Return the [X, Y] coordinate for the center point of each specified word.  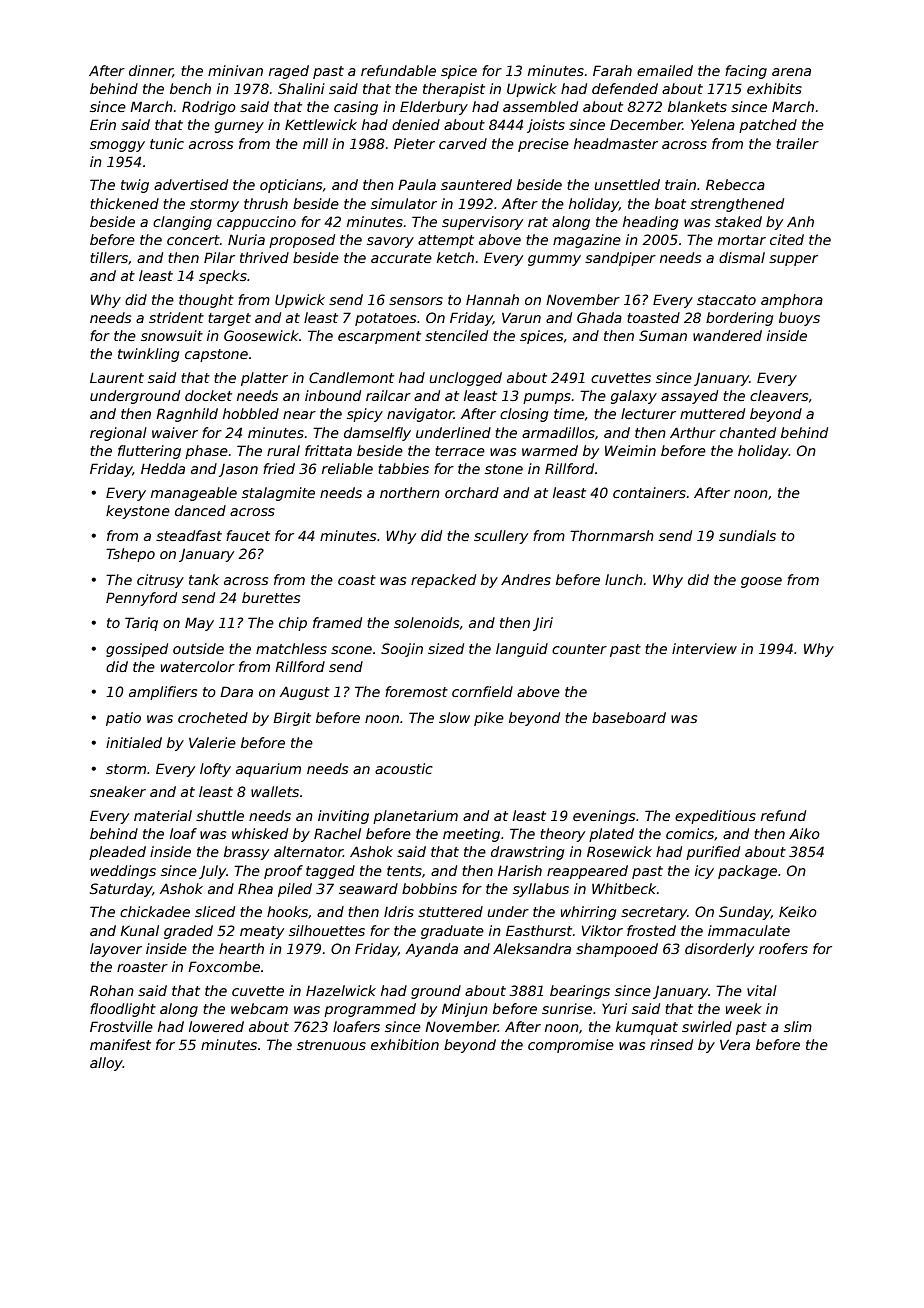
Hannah [492, 299]
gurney [239, 127]
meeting [471, 835]
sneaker [118, 791]
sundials [747, 535]
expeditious [715, 817]
